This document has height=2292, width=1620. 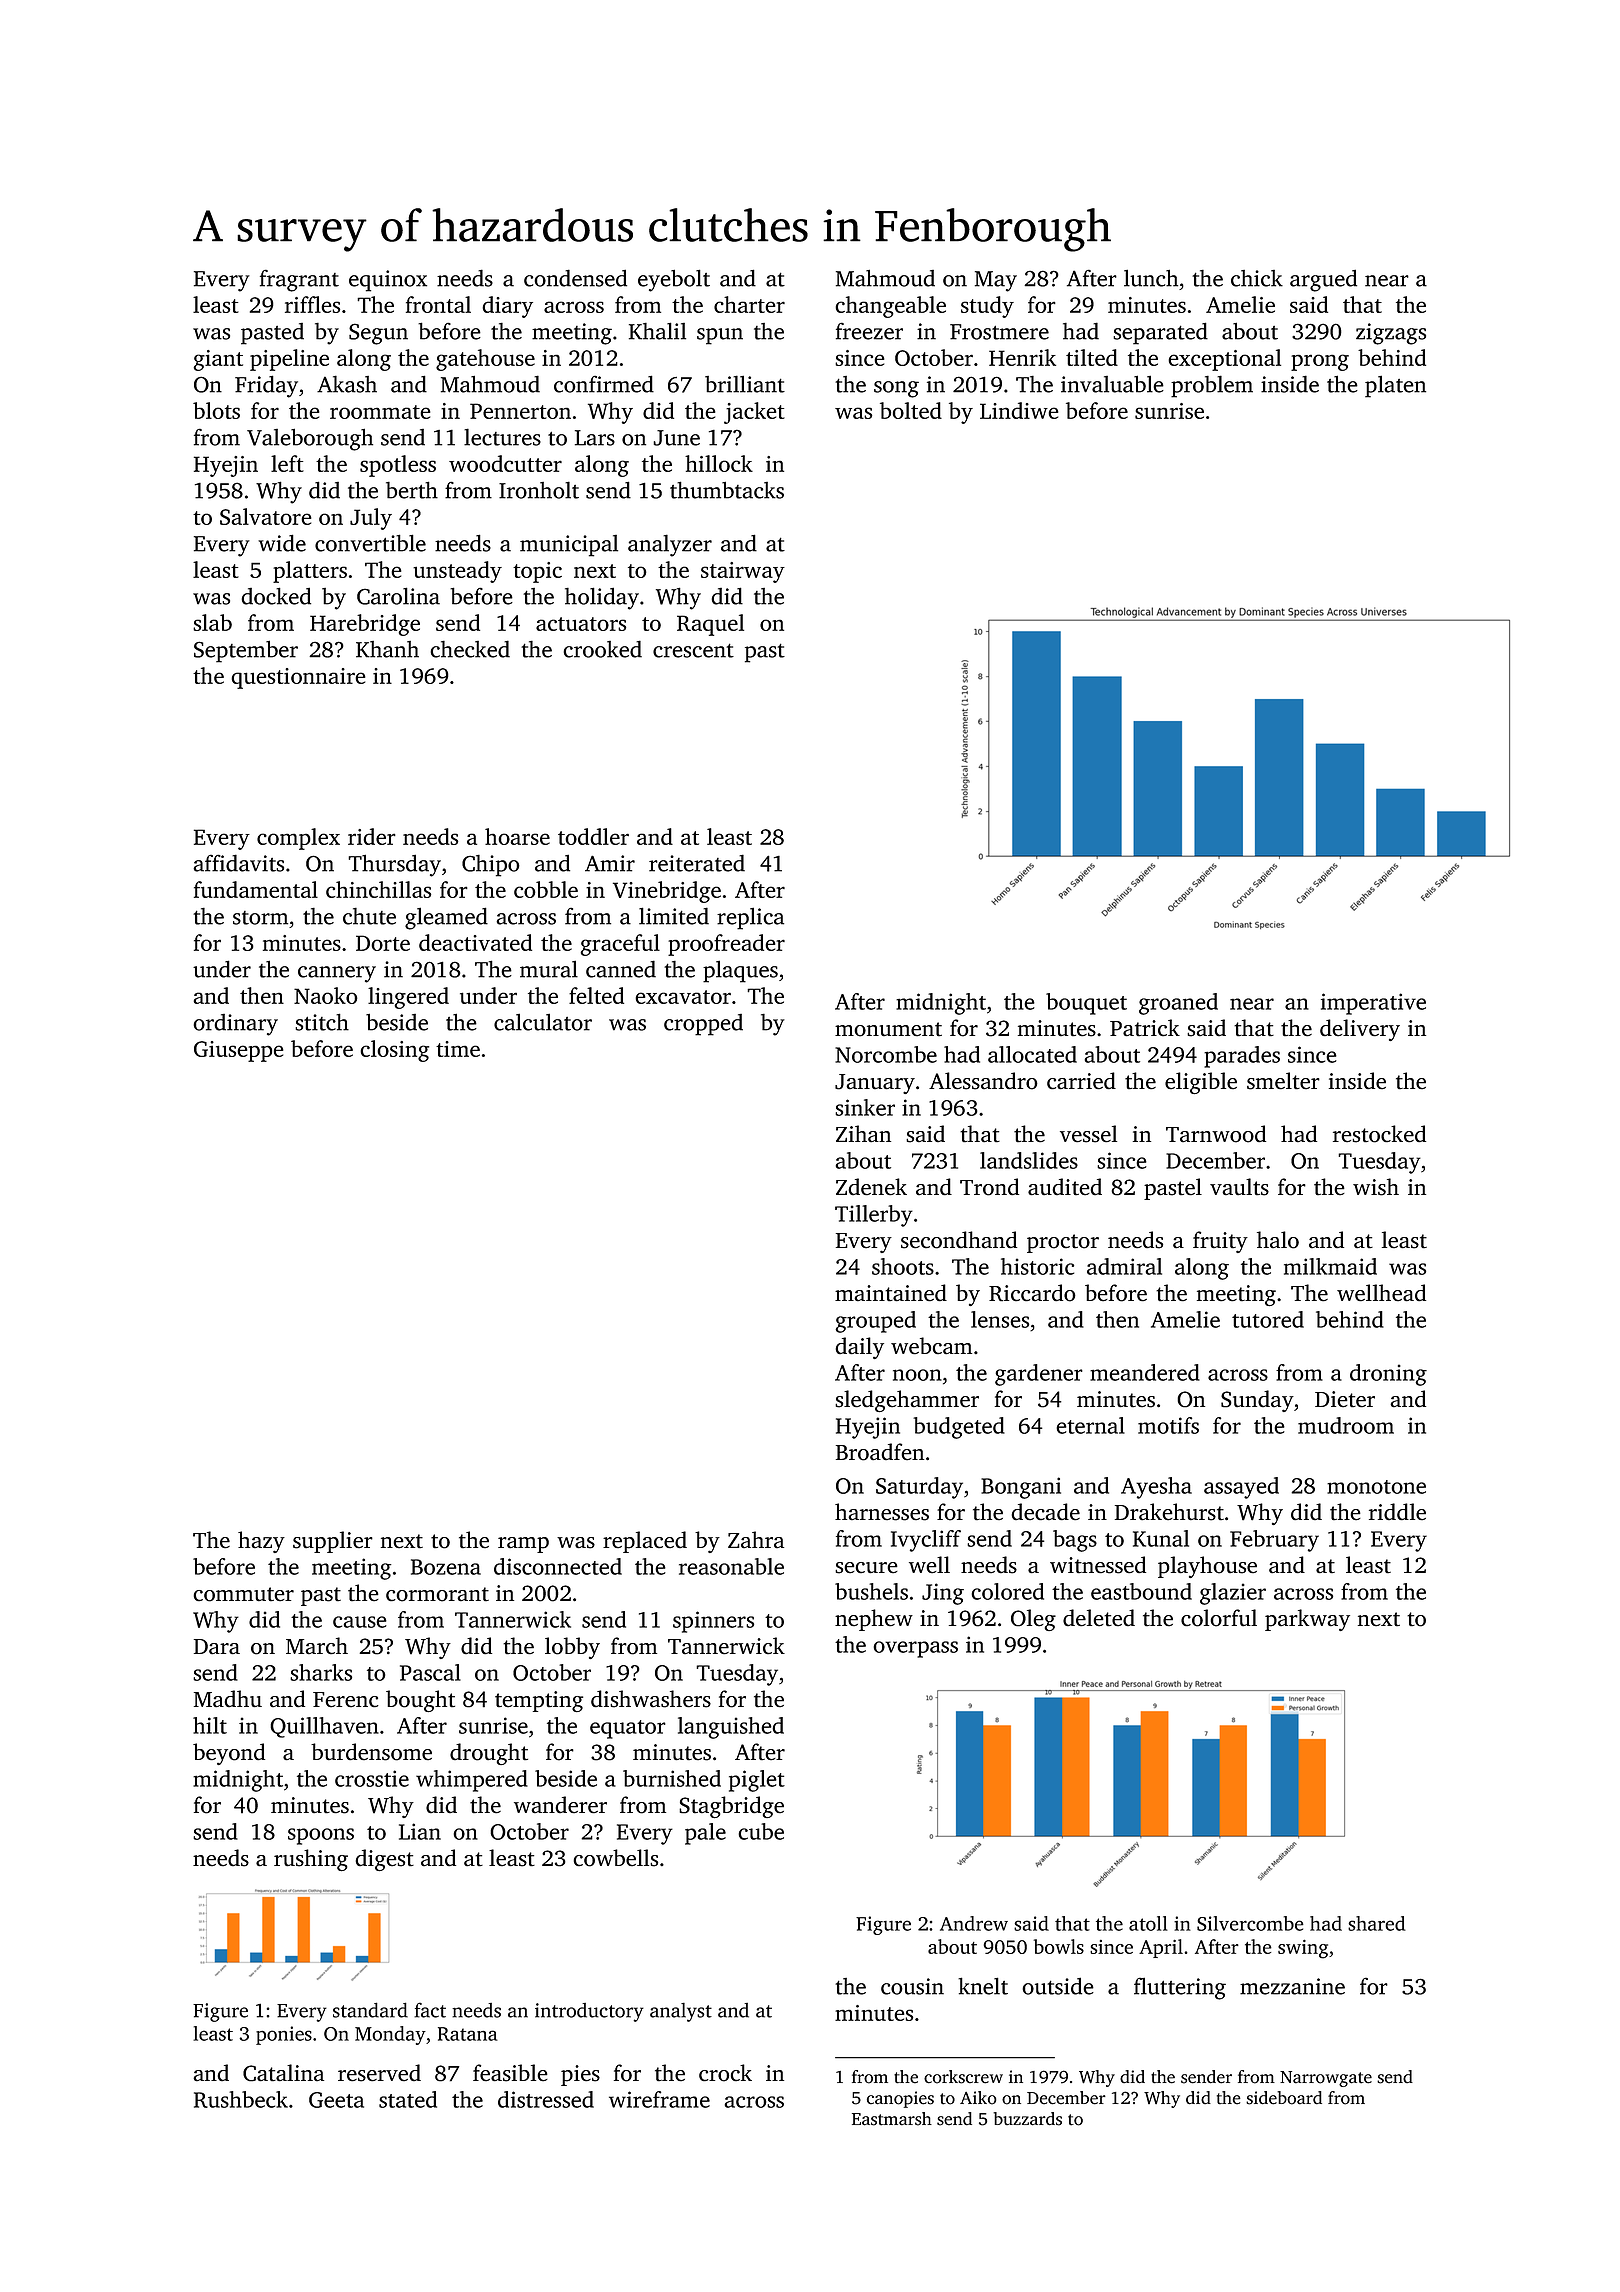 I want to click on zigzags, so click(x=1391, y=334).
